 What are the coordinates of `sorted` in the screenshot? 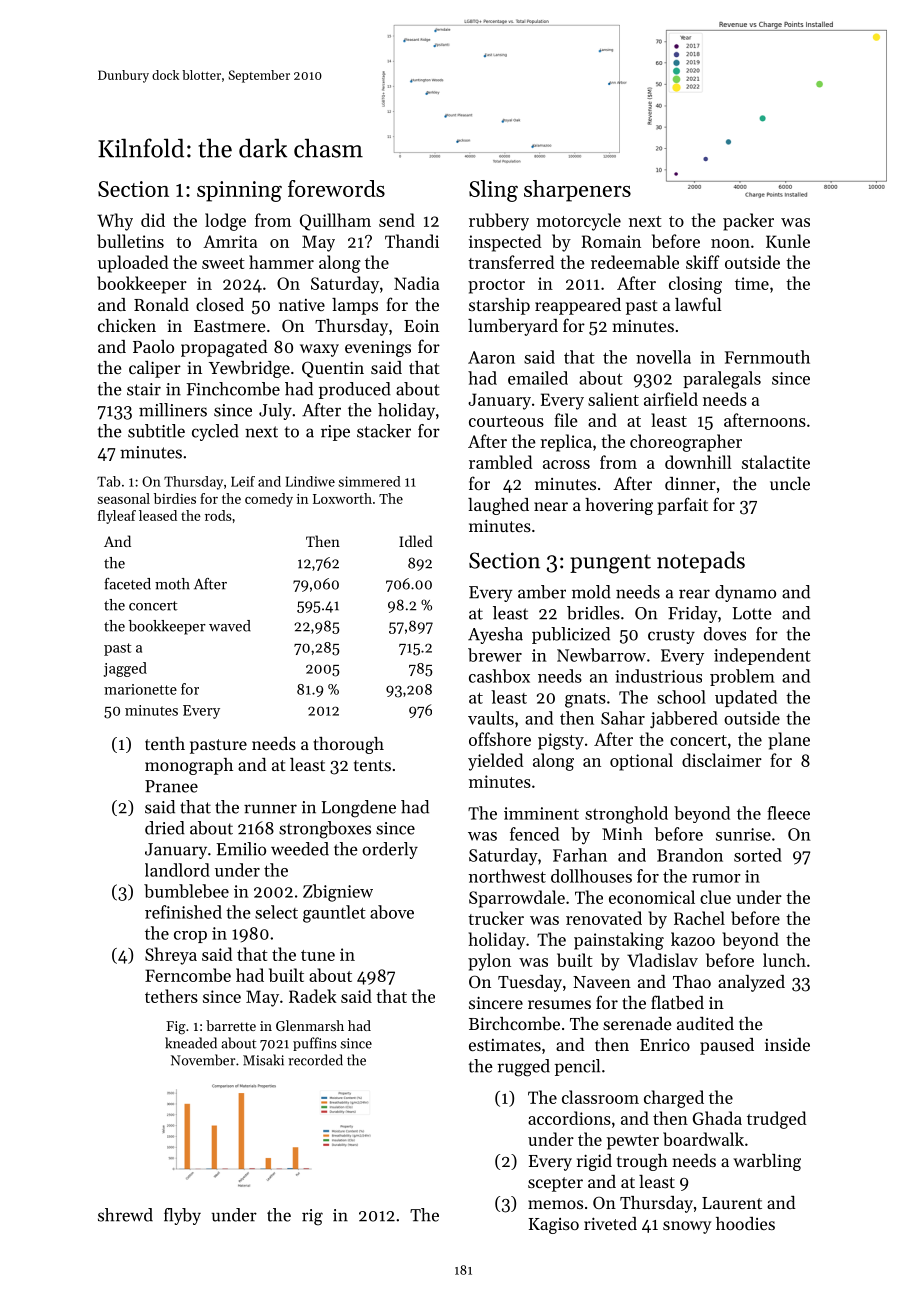 It's located at (758, 855).
